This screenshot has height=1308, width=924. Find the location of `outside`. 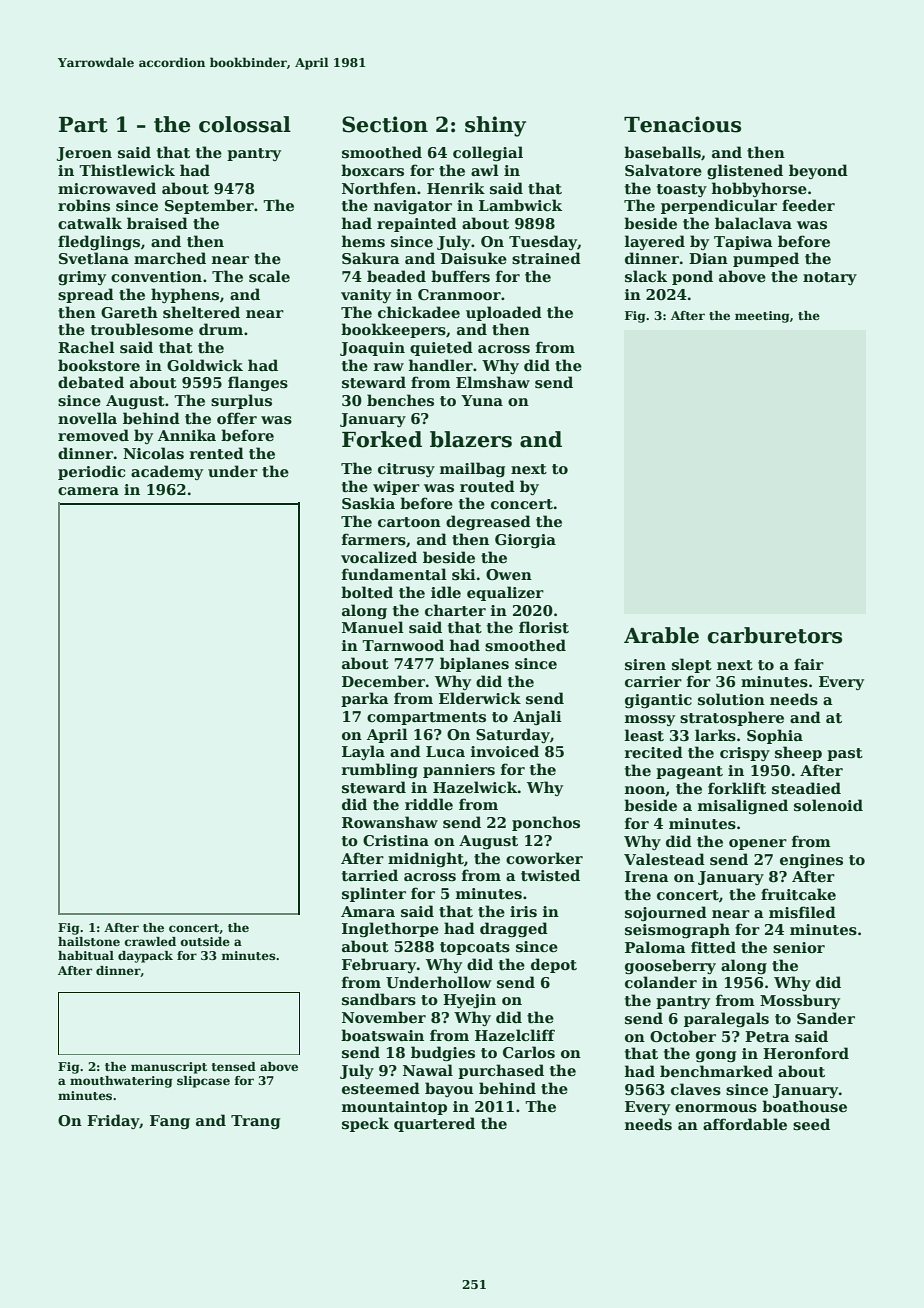

outside is located at coordinates (205, 941).
